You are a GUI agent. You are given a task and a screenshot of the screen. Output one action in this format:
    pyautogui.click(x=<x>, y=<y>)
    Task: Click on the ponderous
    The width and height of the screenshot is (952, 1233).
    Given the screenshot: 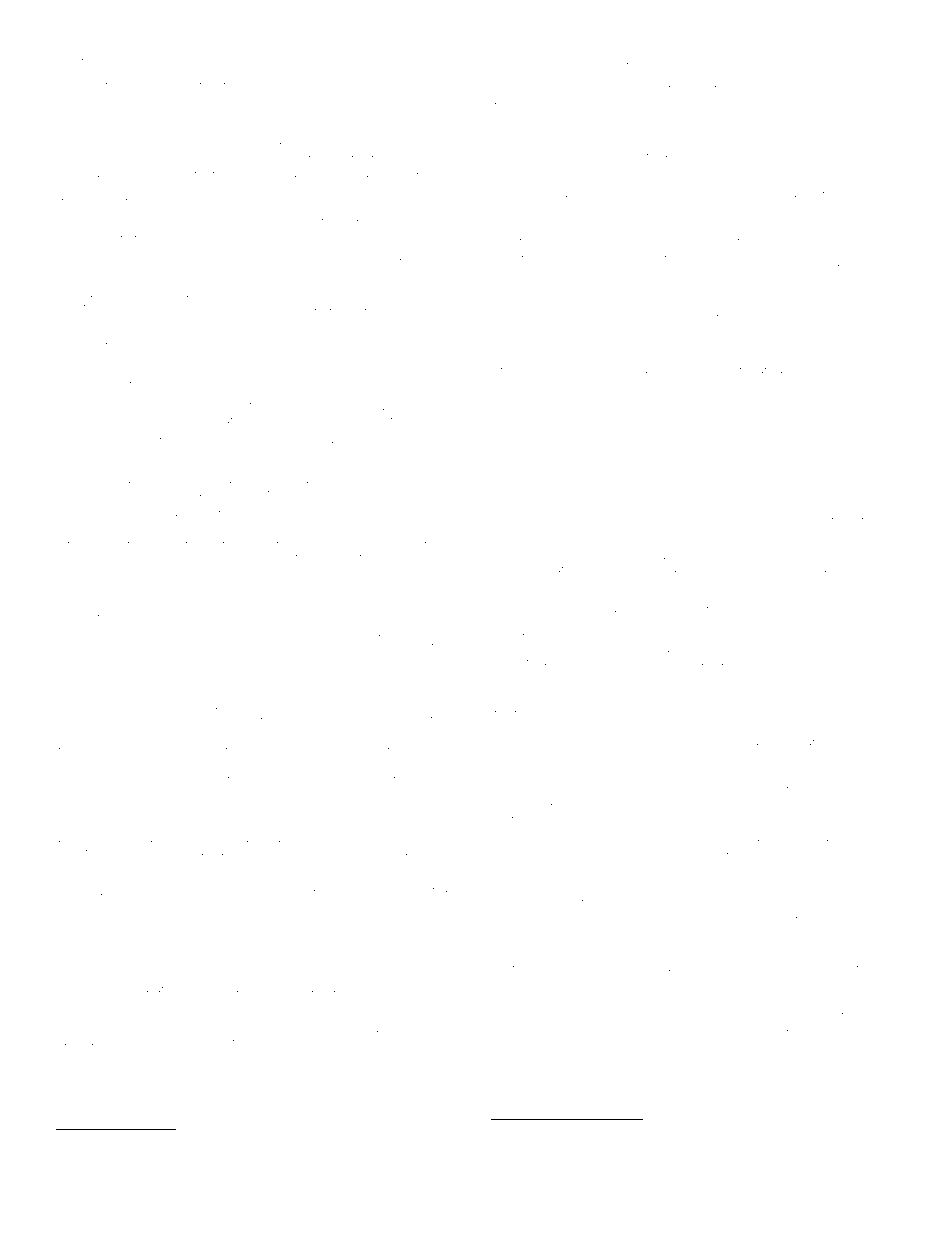 What is the action you would take?
    pyautogui.click(x=716, y=583)
